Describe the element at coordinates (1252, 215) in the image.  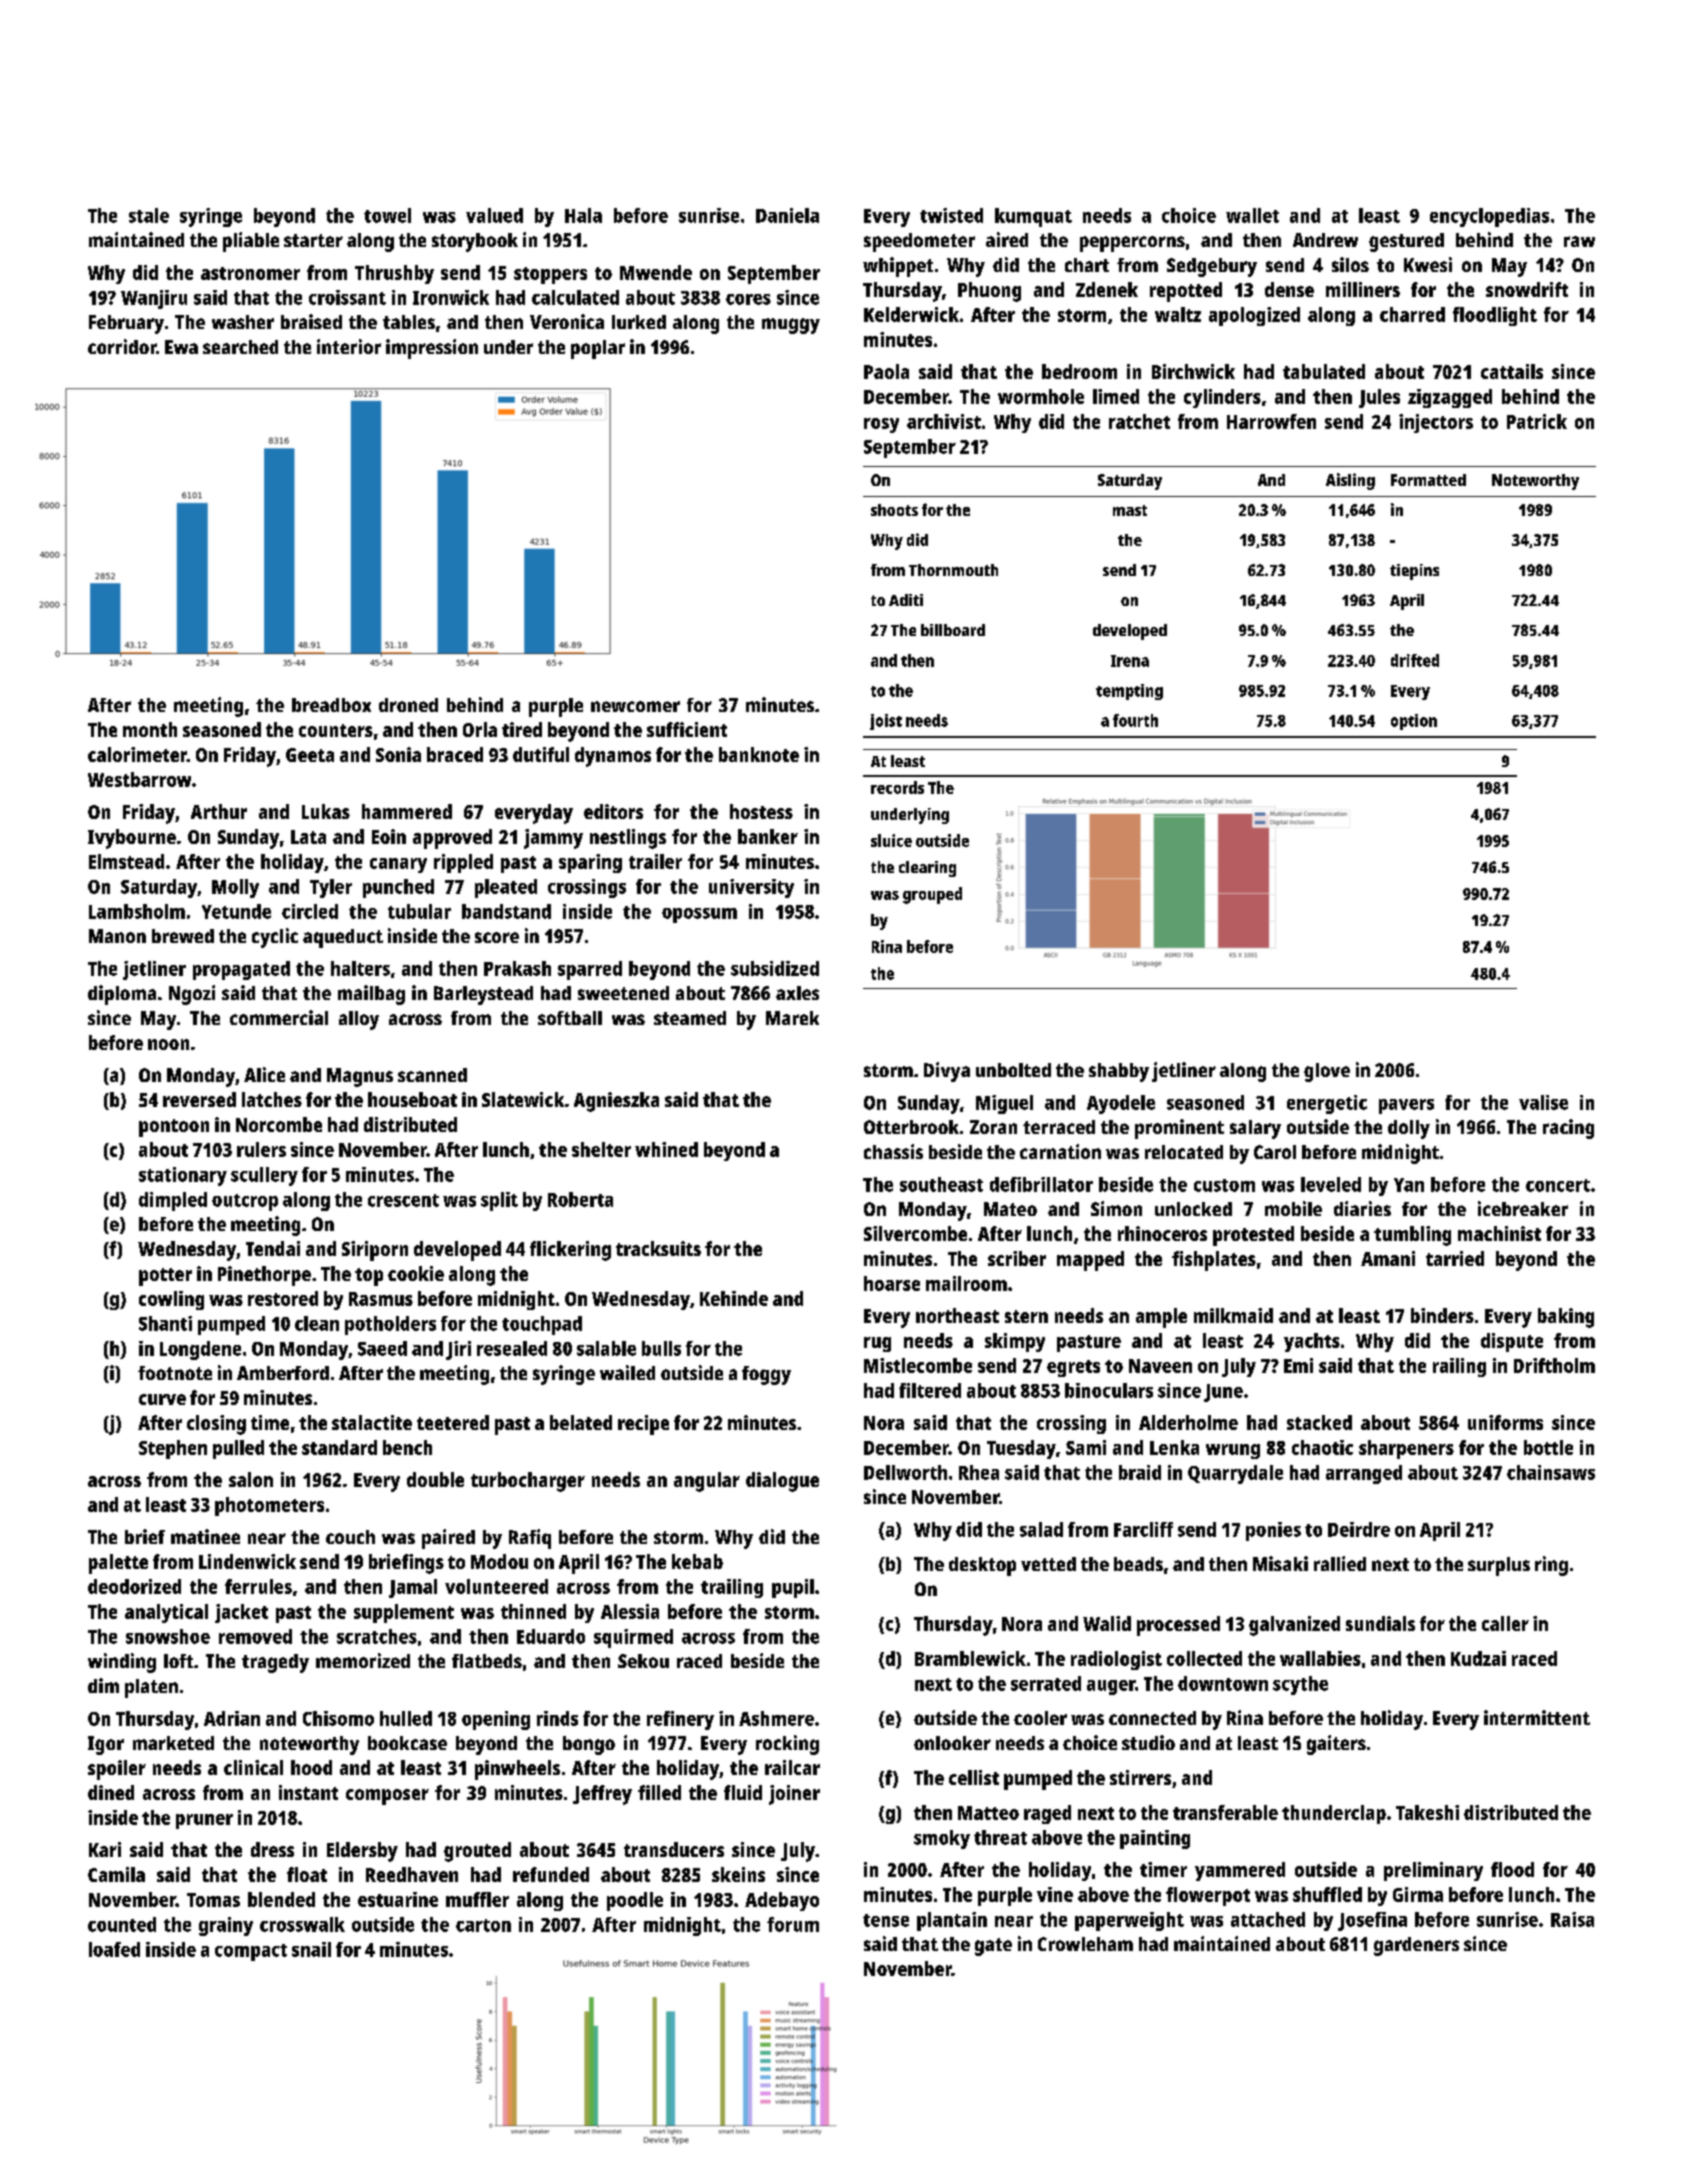
I see `wallet` at that location.
